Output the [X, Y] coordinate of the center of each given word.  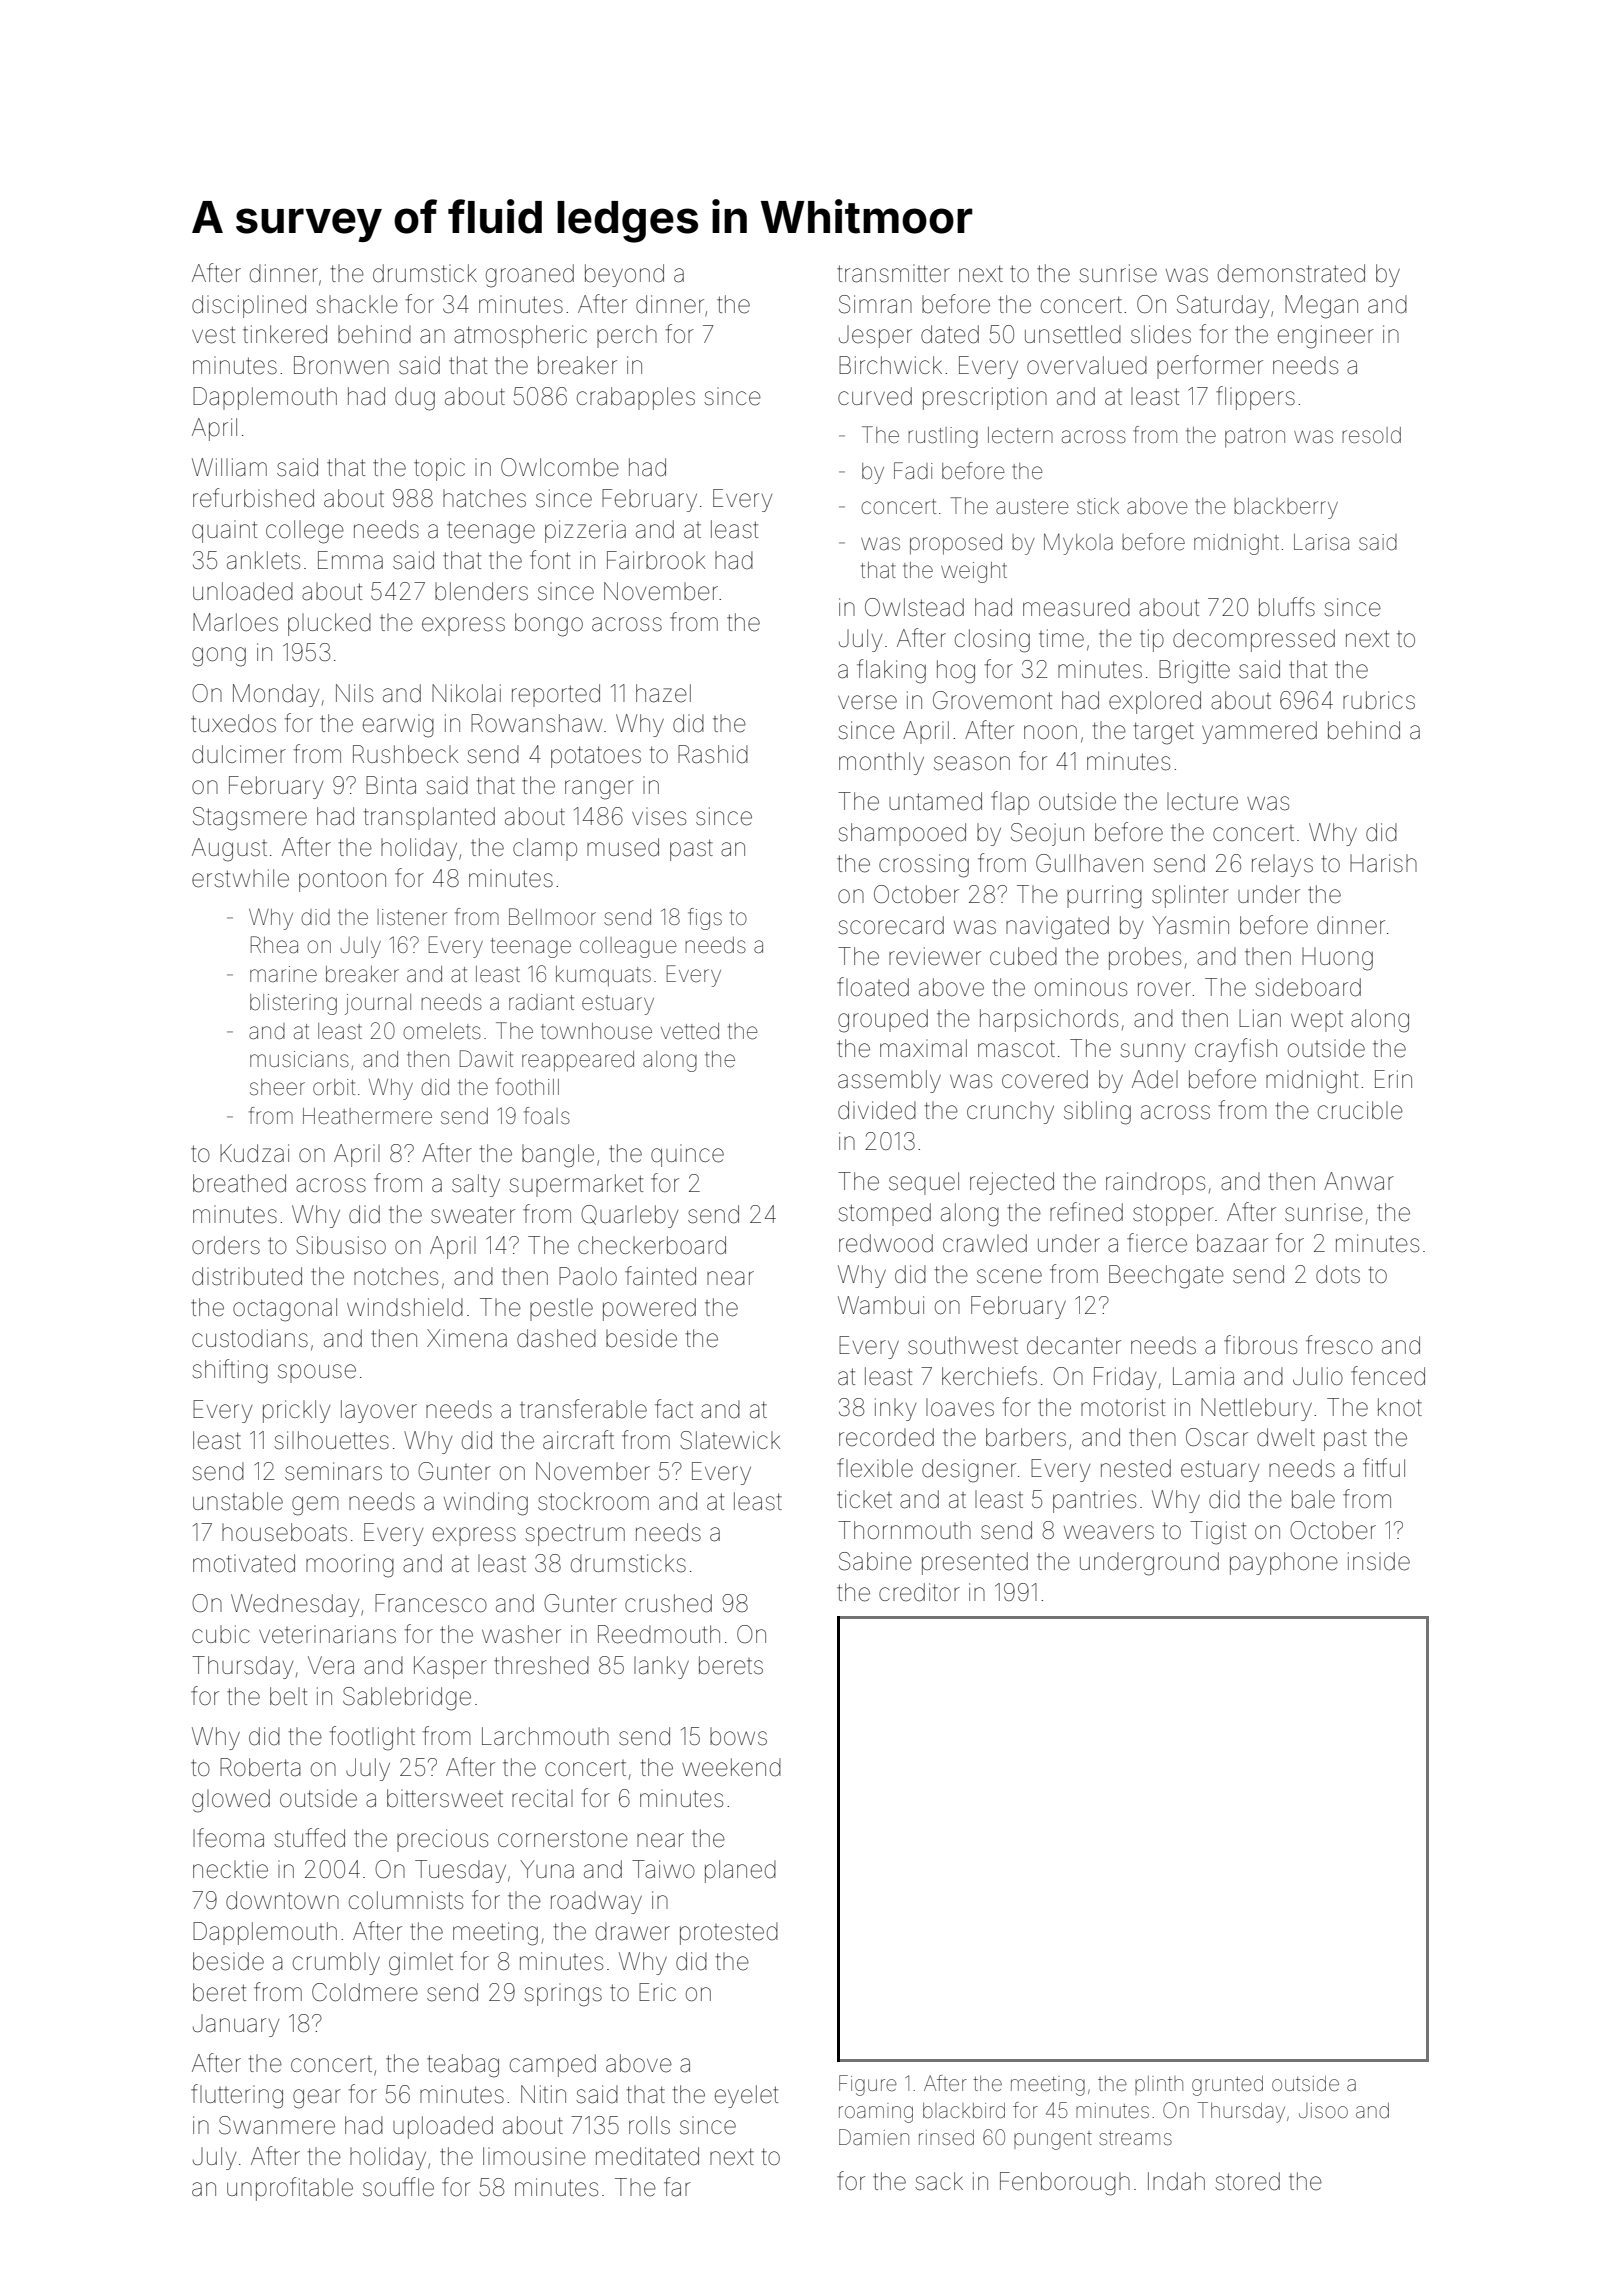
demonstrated [1291, 273]
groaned [530, 276]
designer [969, 1471]
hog [956, 672]
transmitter [893, 273]
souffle [398, 2187]
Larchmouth [545, 1736]
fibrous [1260, 1345]
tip [1152, 640]
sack [939, 2181]
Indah [1176, 2181]
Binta [391, 785]
